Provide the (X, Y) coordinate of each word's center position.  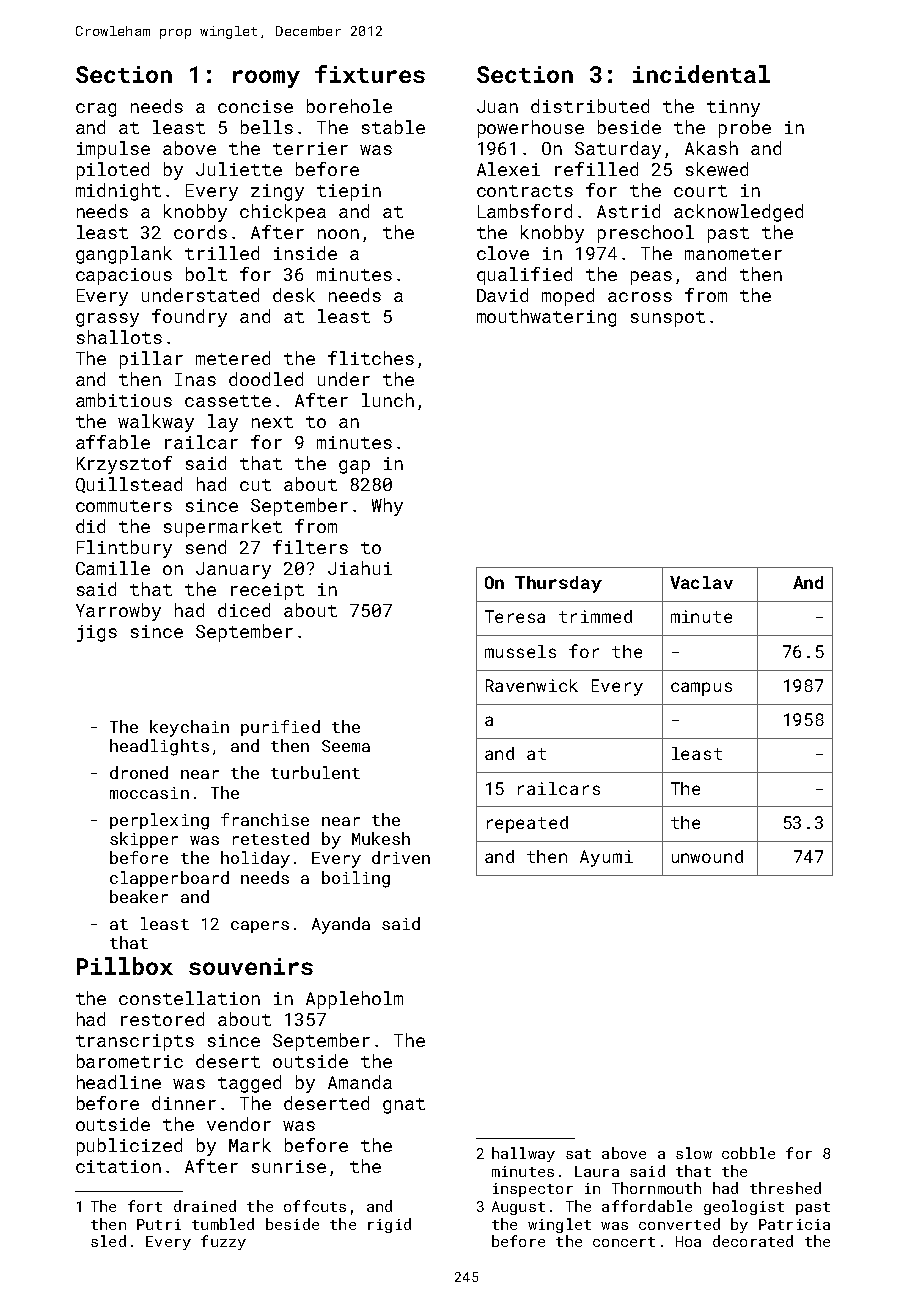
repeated (527, 824)
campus (701, 689)
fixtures (370, 74)
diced (244, 610)
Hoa (688, 1241)
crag (96, 110)
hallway (523, 1154)
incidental (701, 74)
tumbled (223, 1224)
